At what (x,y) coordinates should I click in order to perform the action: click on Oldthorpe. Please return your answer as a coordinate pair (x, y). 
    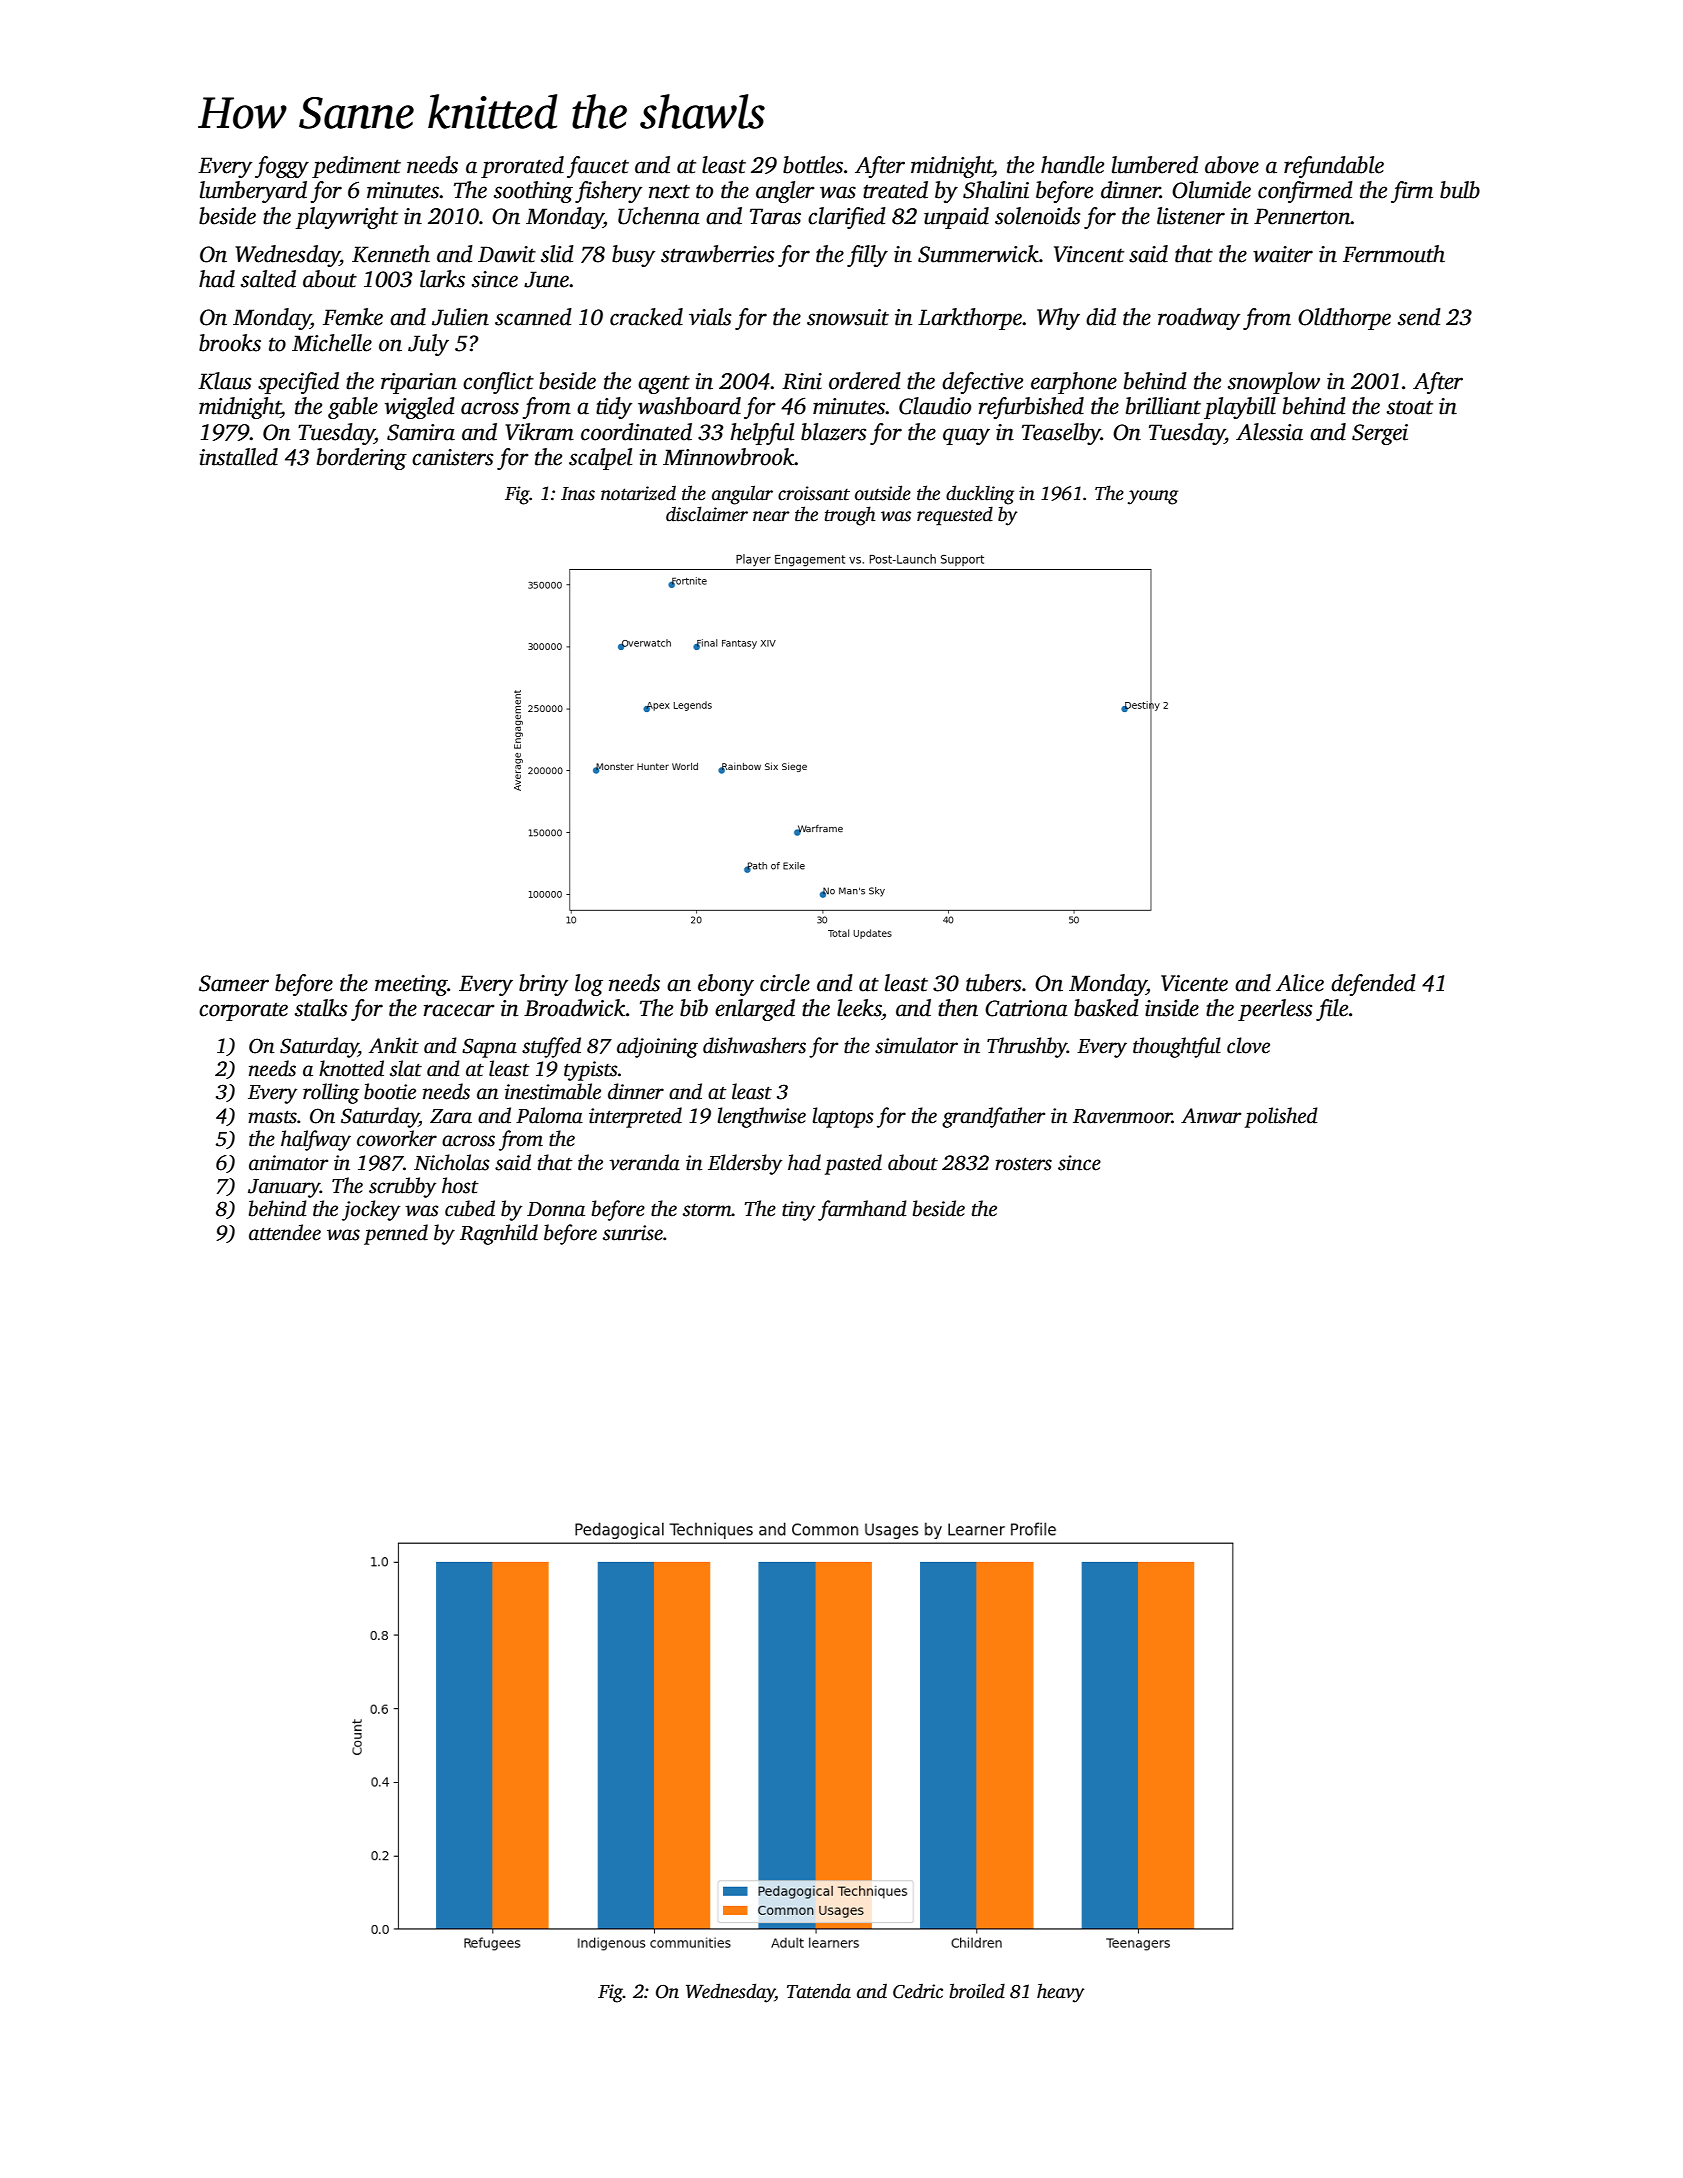
    Looking at the image, I should click on (1344, 319).
